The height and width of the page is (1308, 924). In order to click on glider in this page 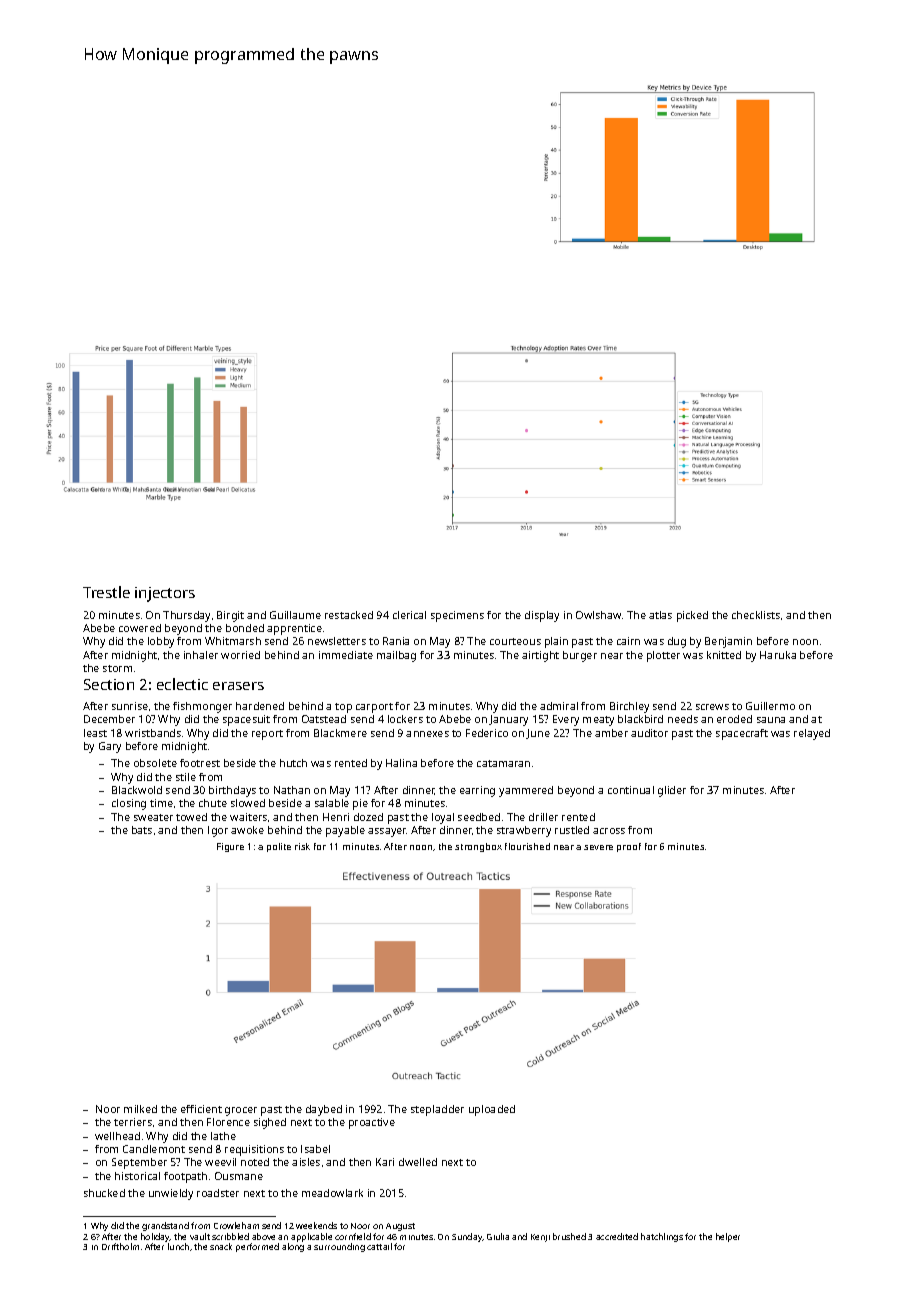, I will do `click(672, 791)`.
